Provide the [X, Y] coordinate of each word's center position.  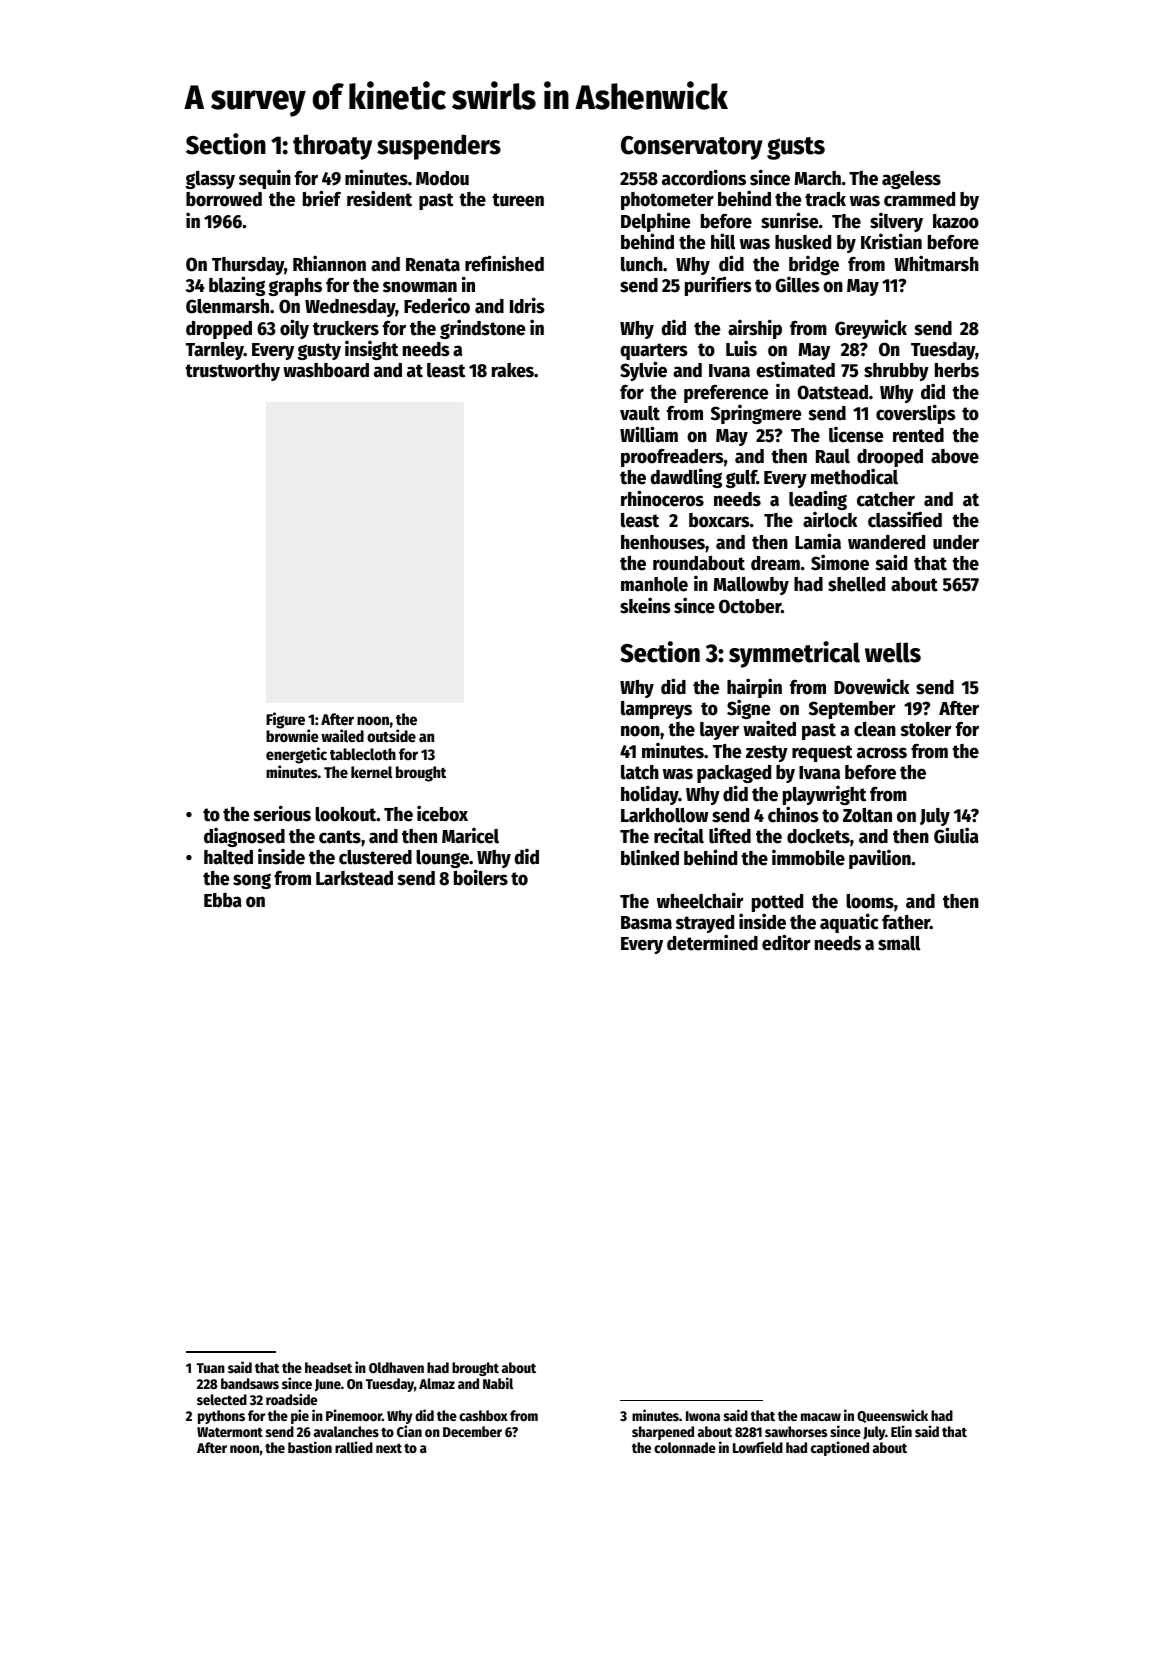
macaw [821, 1417]
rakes [513, 370]
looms [870, 901]
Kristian [891, 241]
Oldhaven [396, 1367]
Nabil [498, 1383]
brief [322, 198]
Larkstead [354, 878]
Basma [646, 923]
